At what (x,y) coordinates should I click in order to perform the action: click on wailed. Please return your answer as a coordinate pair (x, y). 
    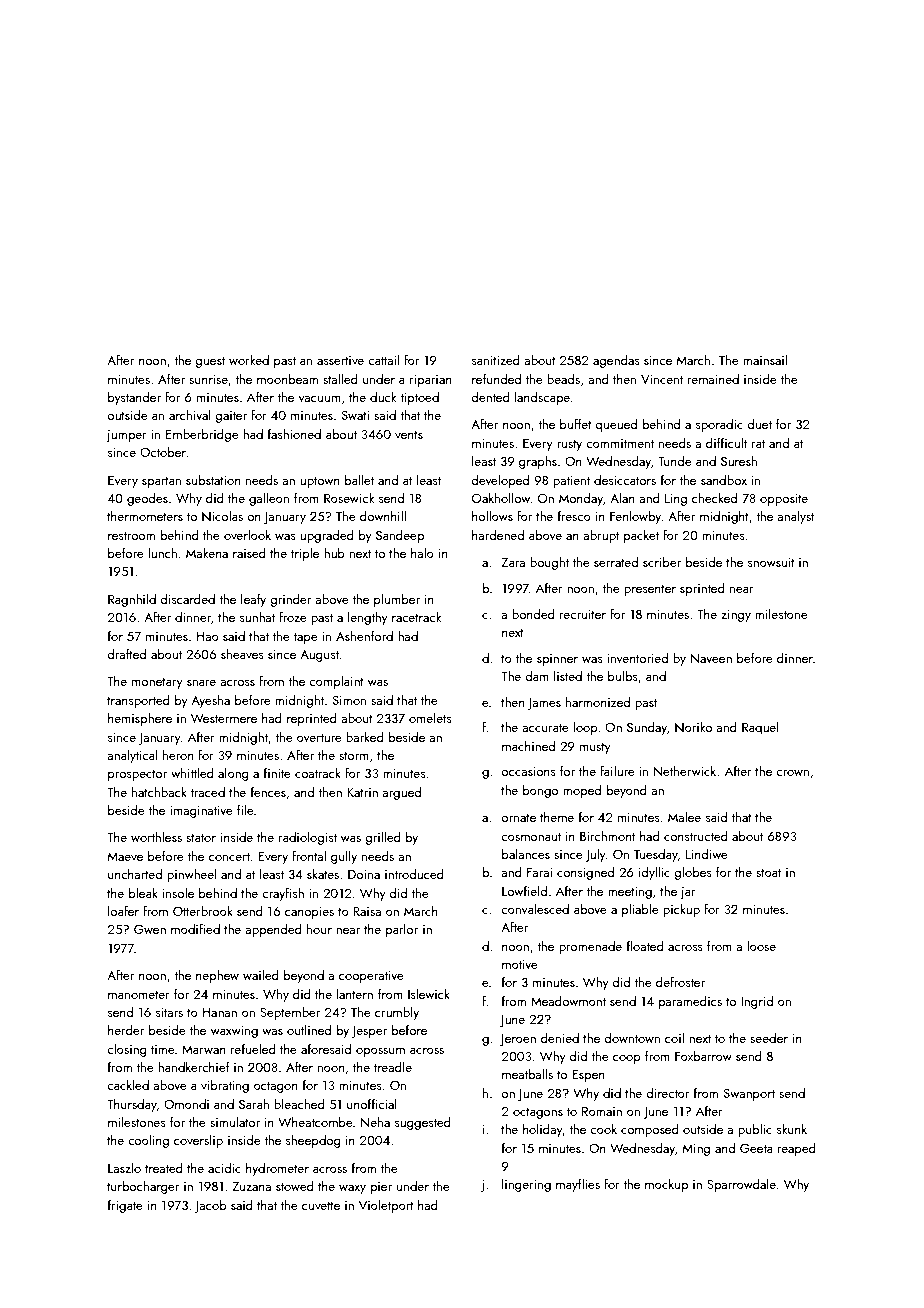
    Looking at the image, I should click on (261, 975).
